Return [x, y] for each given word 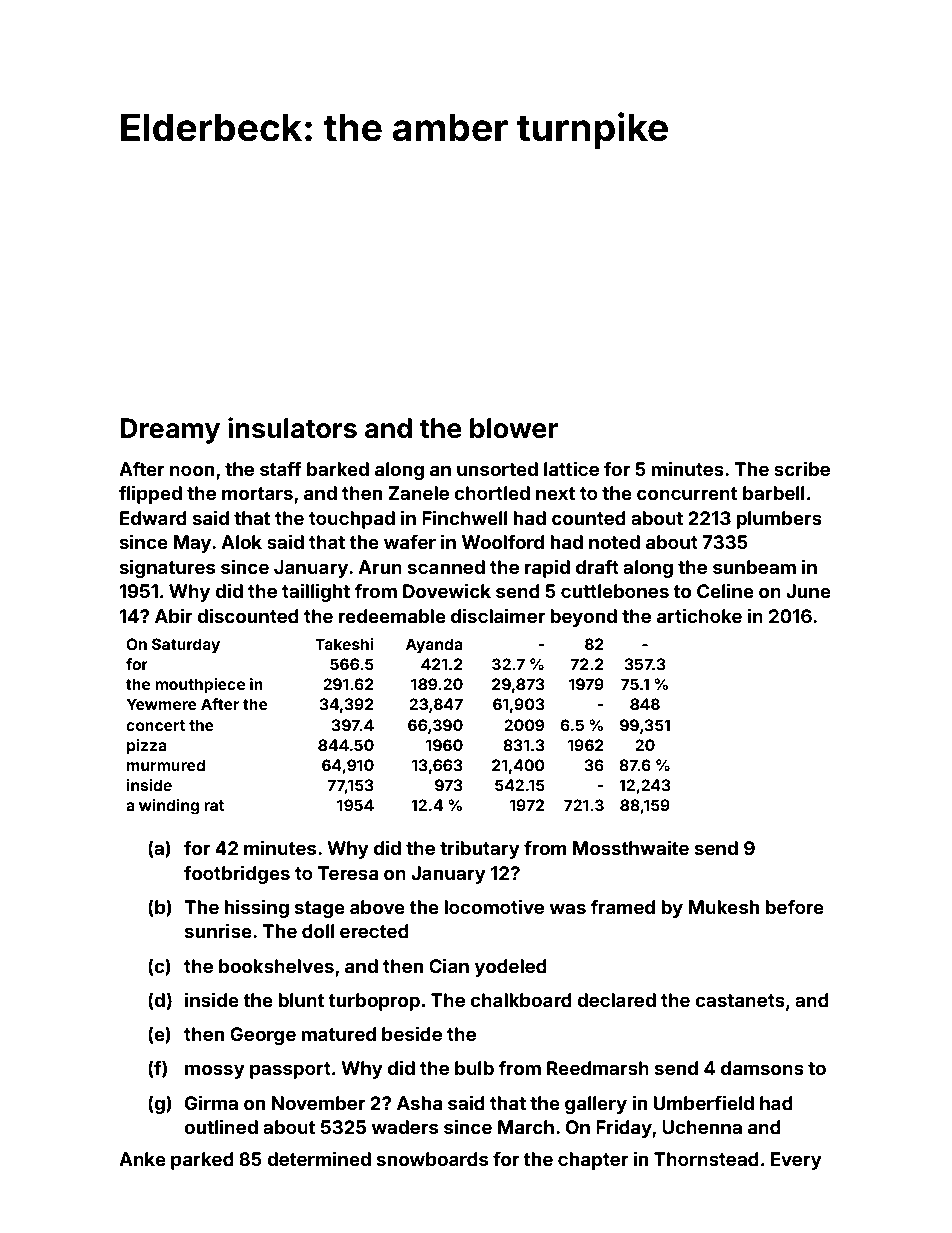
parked [202, 1161]
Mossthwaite [631, 847]
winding [169, 807]
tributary [480, 849]
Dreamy [170, 431]
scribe [802, 468]
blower [514, 428]
